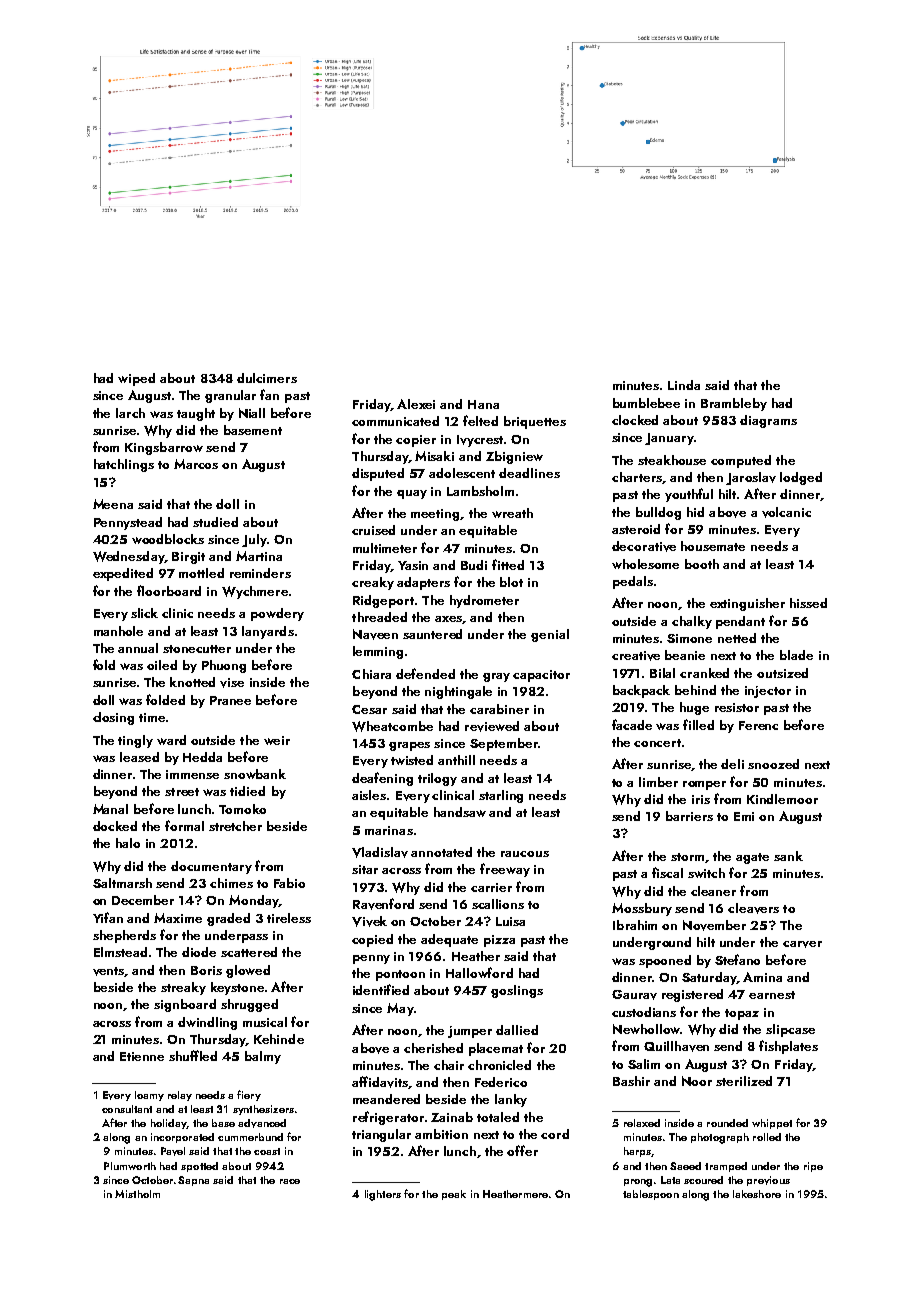  What do you see at coordinates (672, 460) in the document?
I see `steakhouse` at bounding box center [672, 460].
